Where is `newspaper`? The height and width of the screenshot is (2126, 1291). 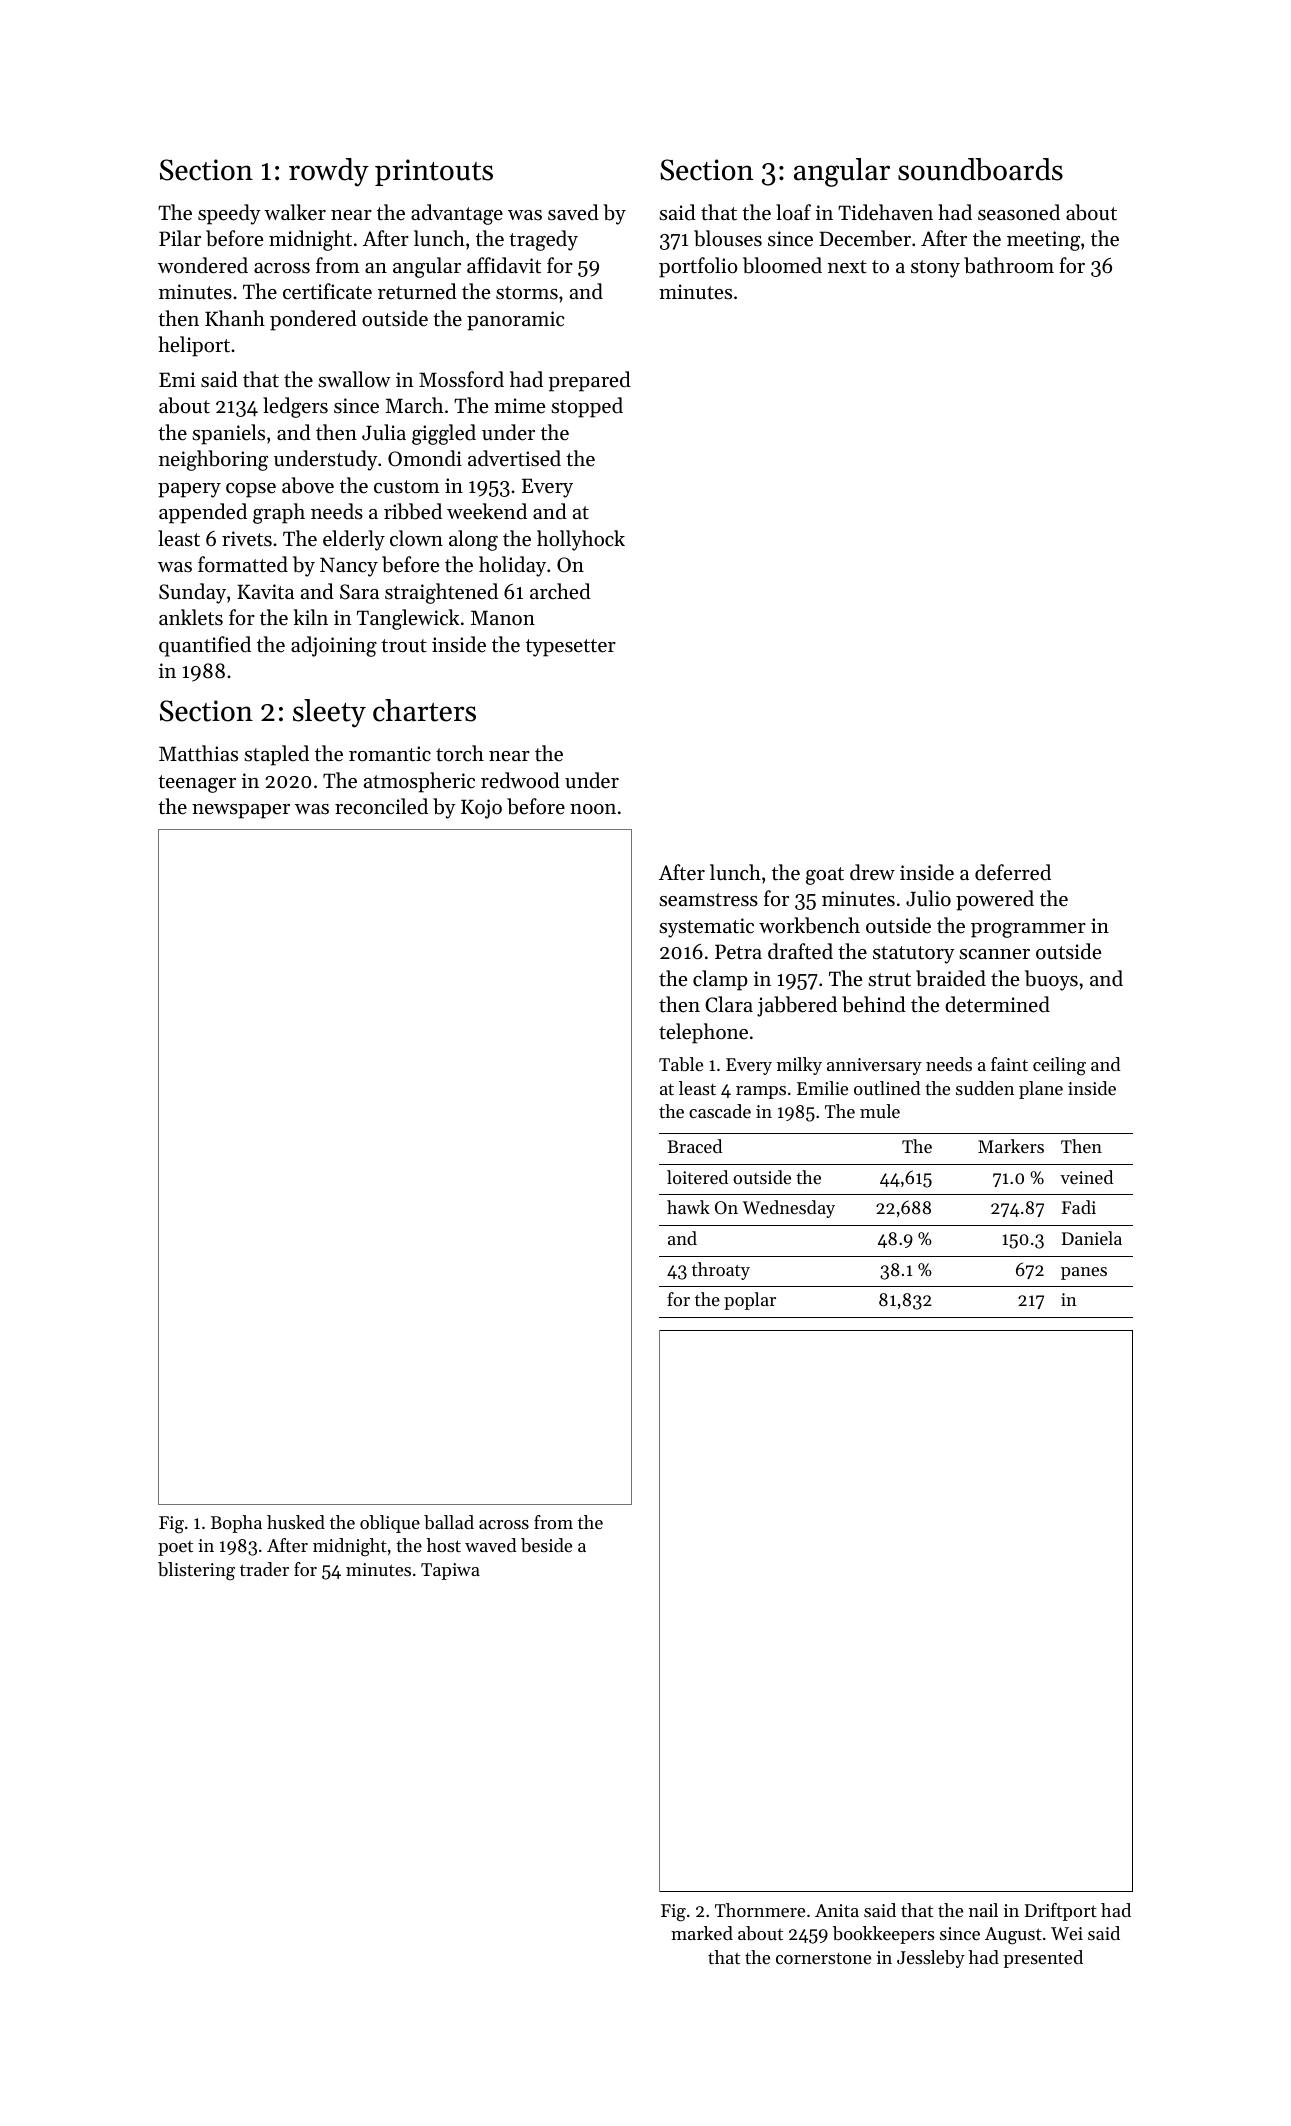 newspaper is located at coordinates (241, 811).
